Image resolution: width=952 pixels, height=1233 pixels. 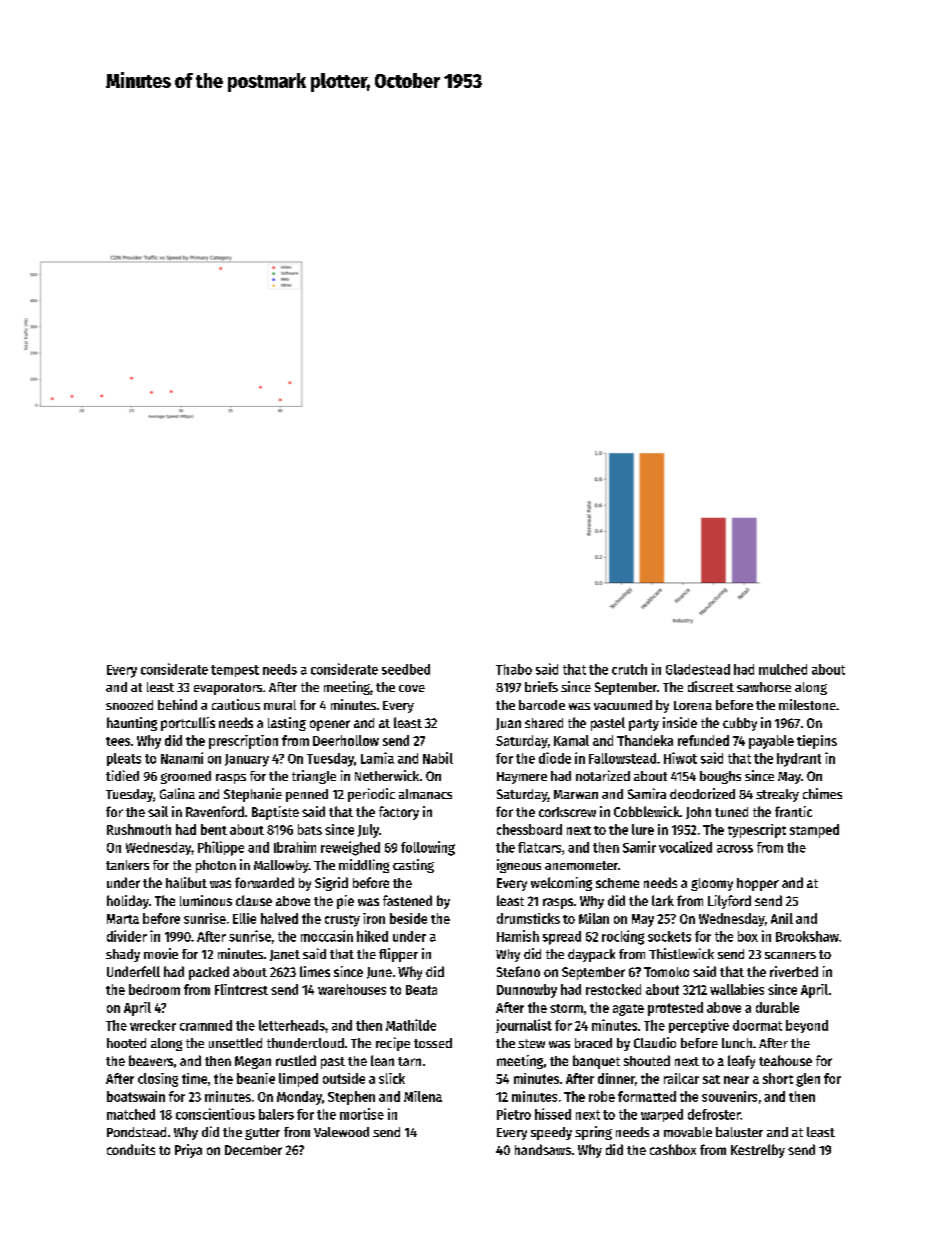 What do you see at coordinates (123, 919) in the page?
I see `Marta` at bounding box center [123, 919].
